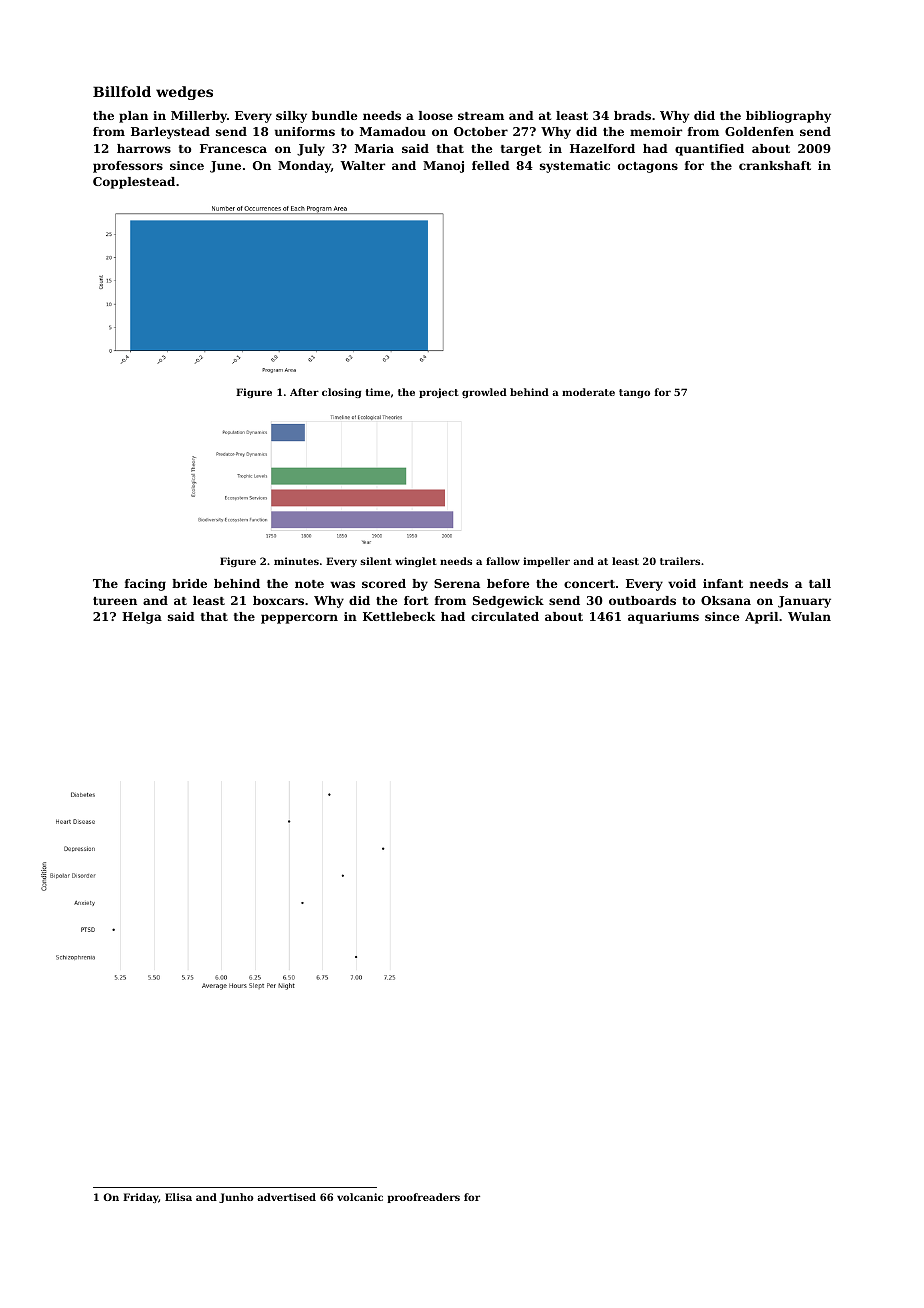 The height and width of the screenshot is (1308, 924). Describe the element at coordinates (423, 1198) in the screenshot. I see `proofreaders` at that location.
